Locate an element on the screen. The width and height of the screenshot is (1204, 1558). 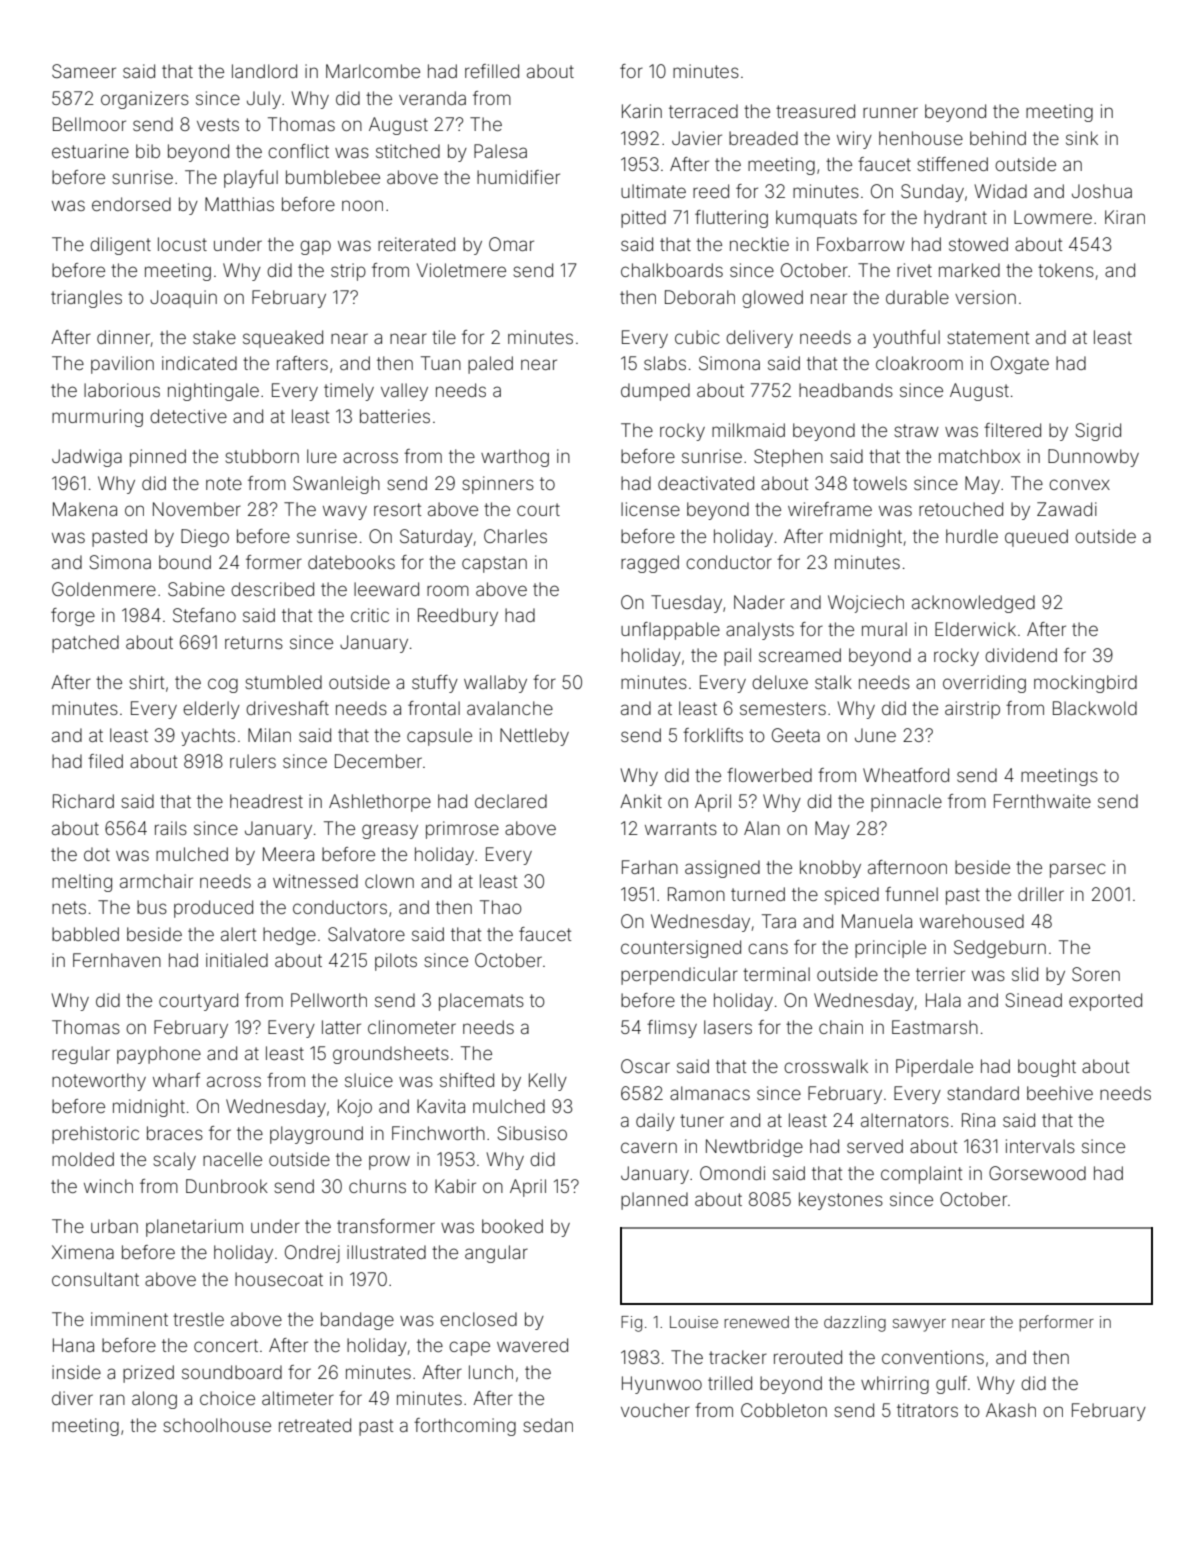
paled is located at coordinates (490, 365).
